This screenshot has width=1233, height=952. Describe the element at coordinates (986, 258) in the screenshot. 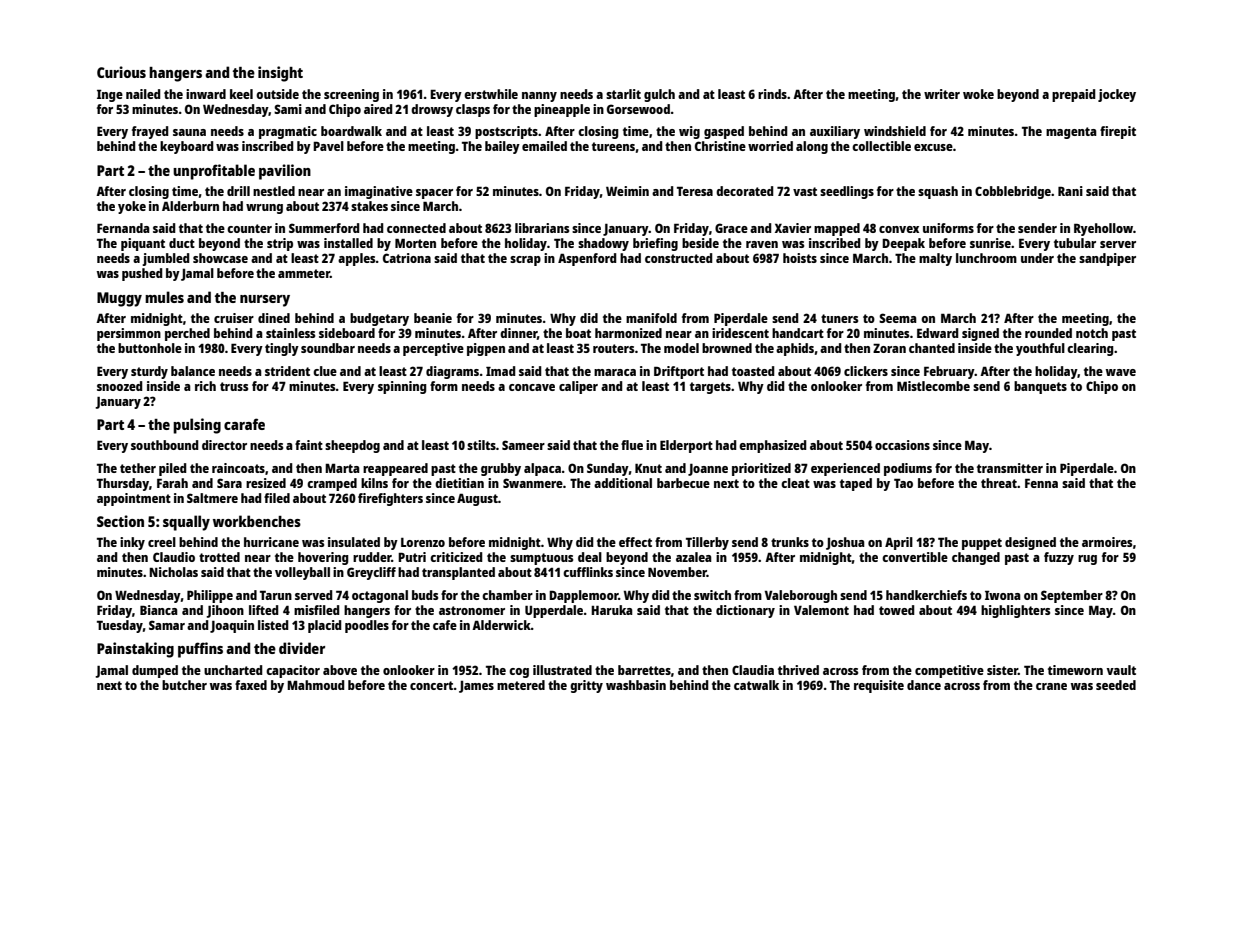

I see `lunchroom` at that location.
